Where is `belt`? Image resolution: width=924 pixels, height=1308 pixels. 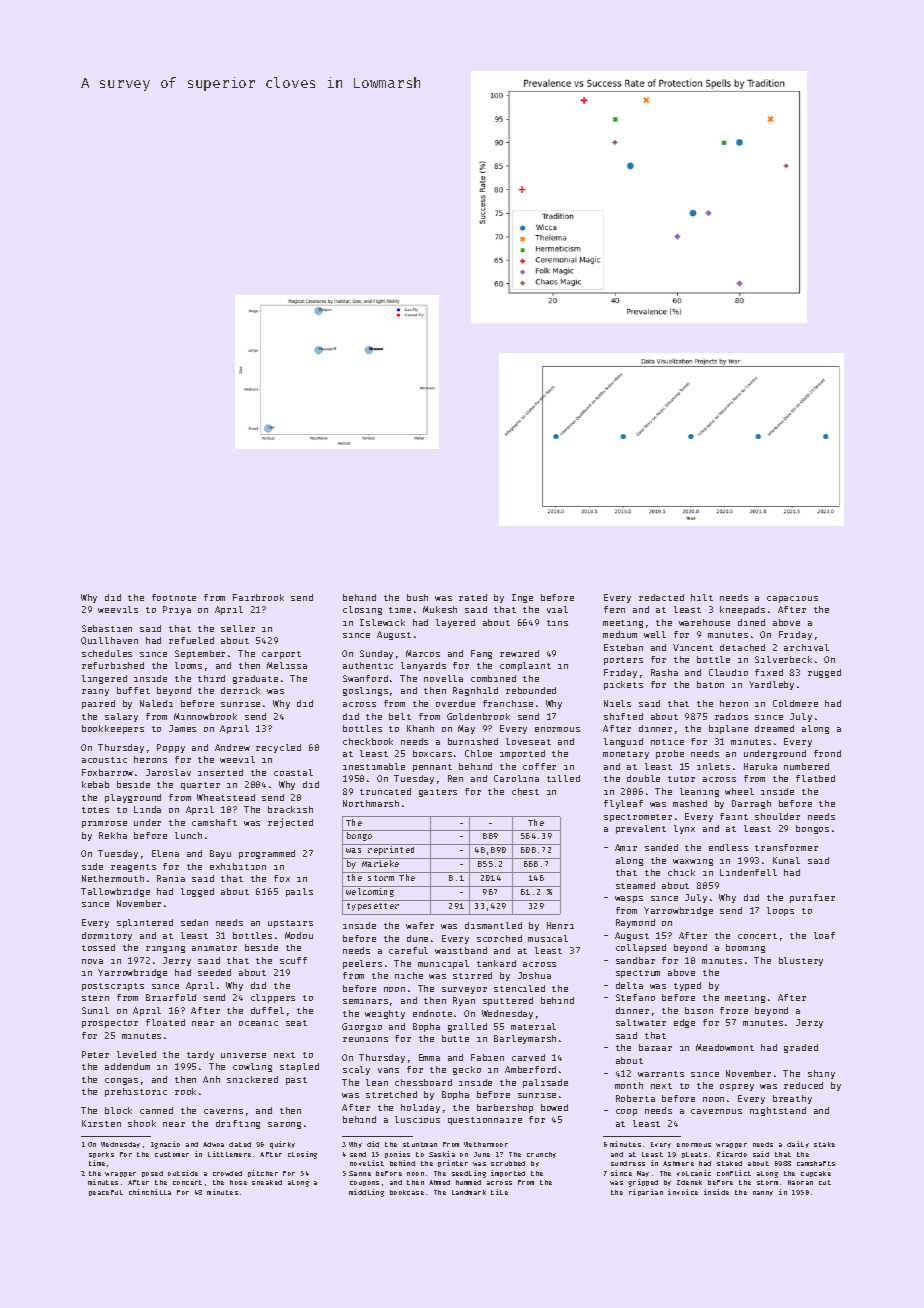
belt is located at coordinates (400, 716).
